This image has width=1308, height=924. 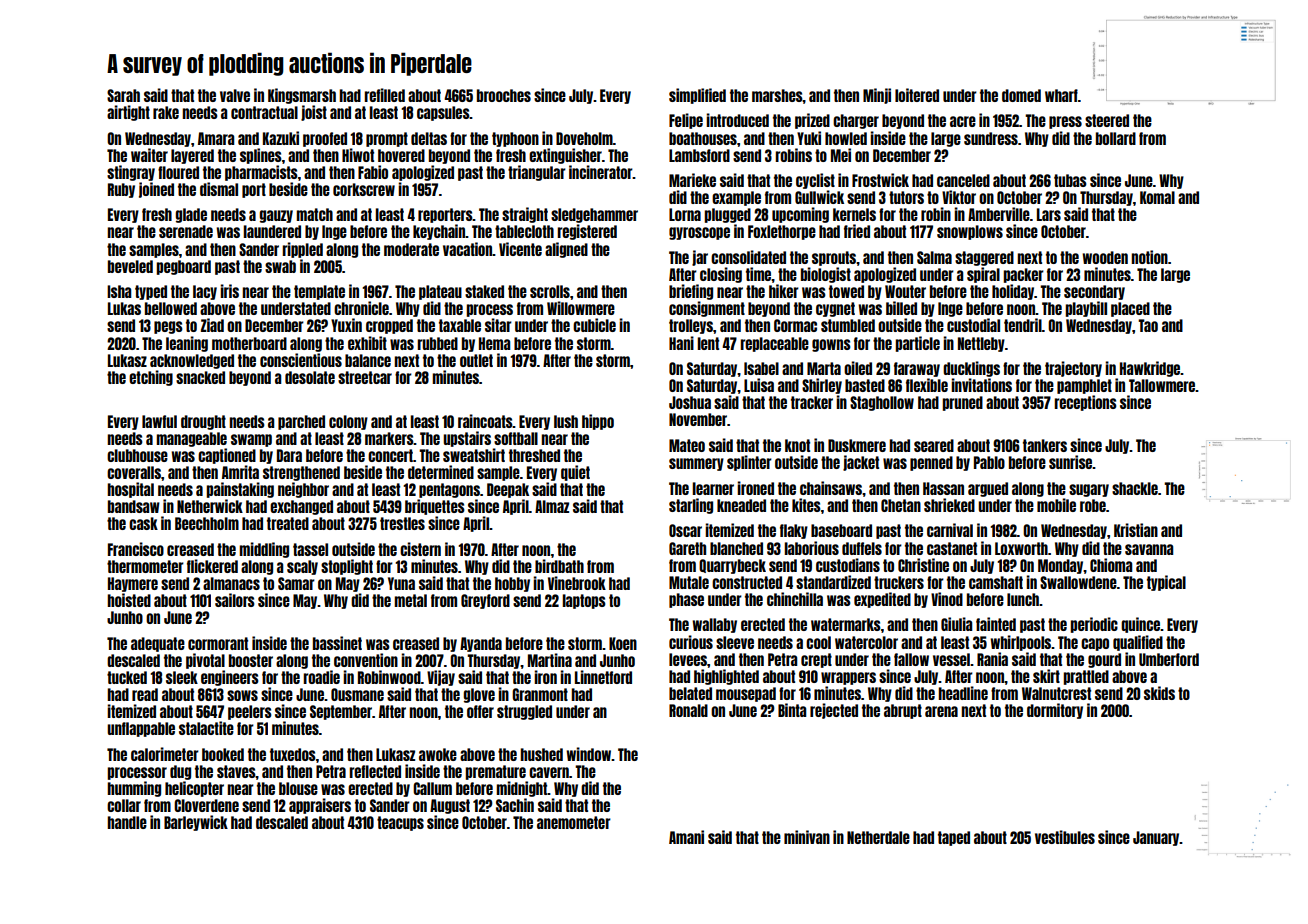 I want to click on pruned, so click(x=962, y=403).
